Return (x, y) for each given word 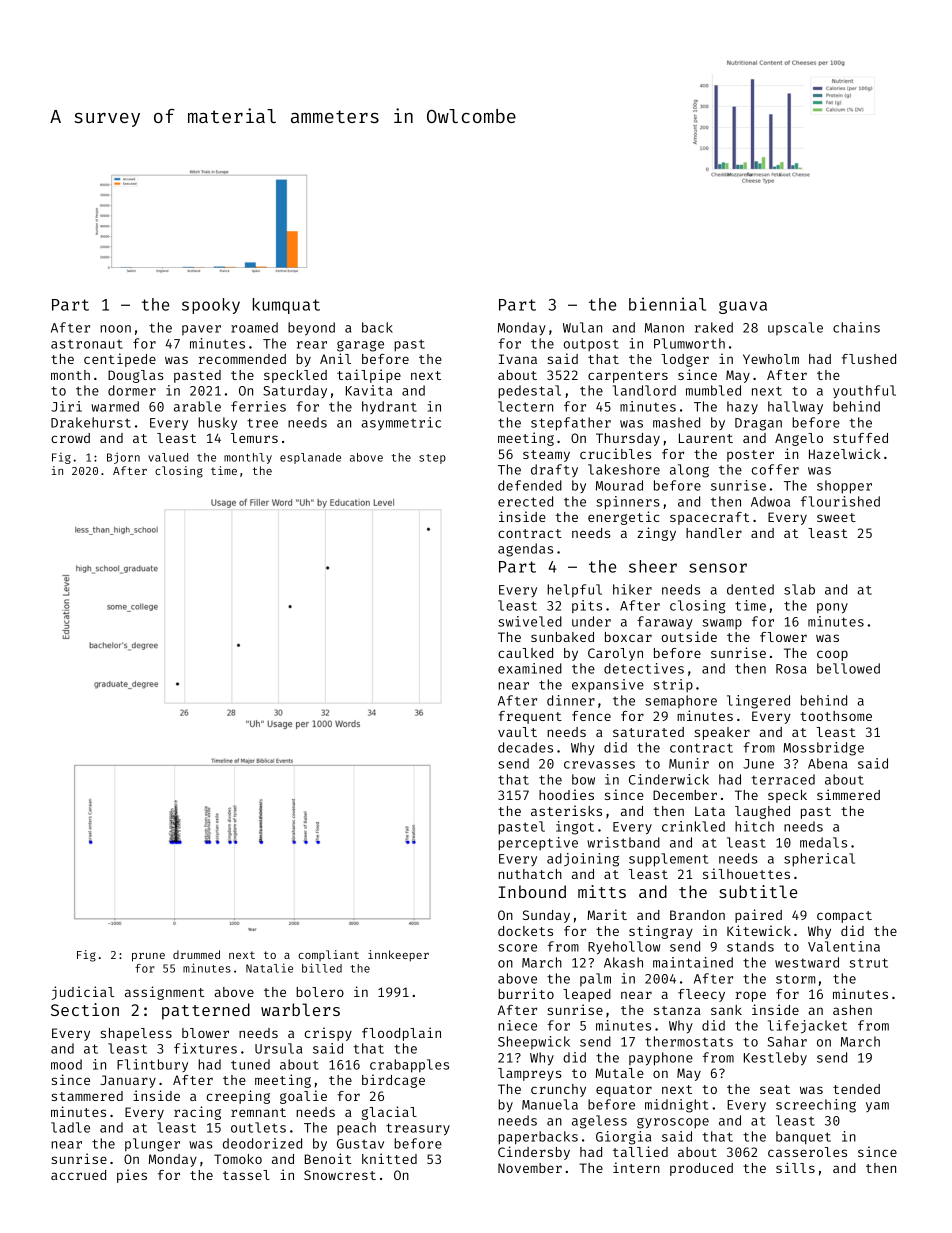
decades (525, 747)
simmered (848, 794)
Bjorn (123, 458)
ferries (258, 406)
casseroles (807, 1152)
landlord (644, 390)
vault (517, 732)
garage (360, 346)
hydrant (389, 407)
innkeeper (398, 956)
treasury (418, 1129)
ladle (70, 1127)
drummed (196, 954)
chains (856, 327)
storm (795, 979)
